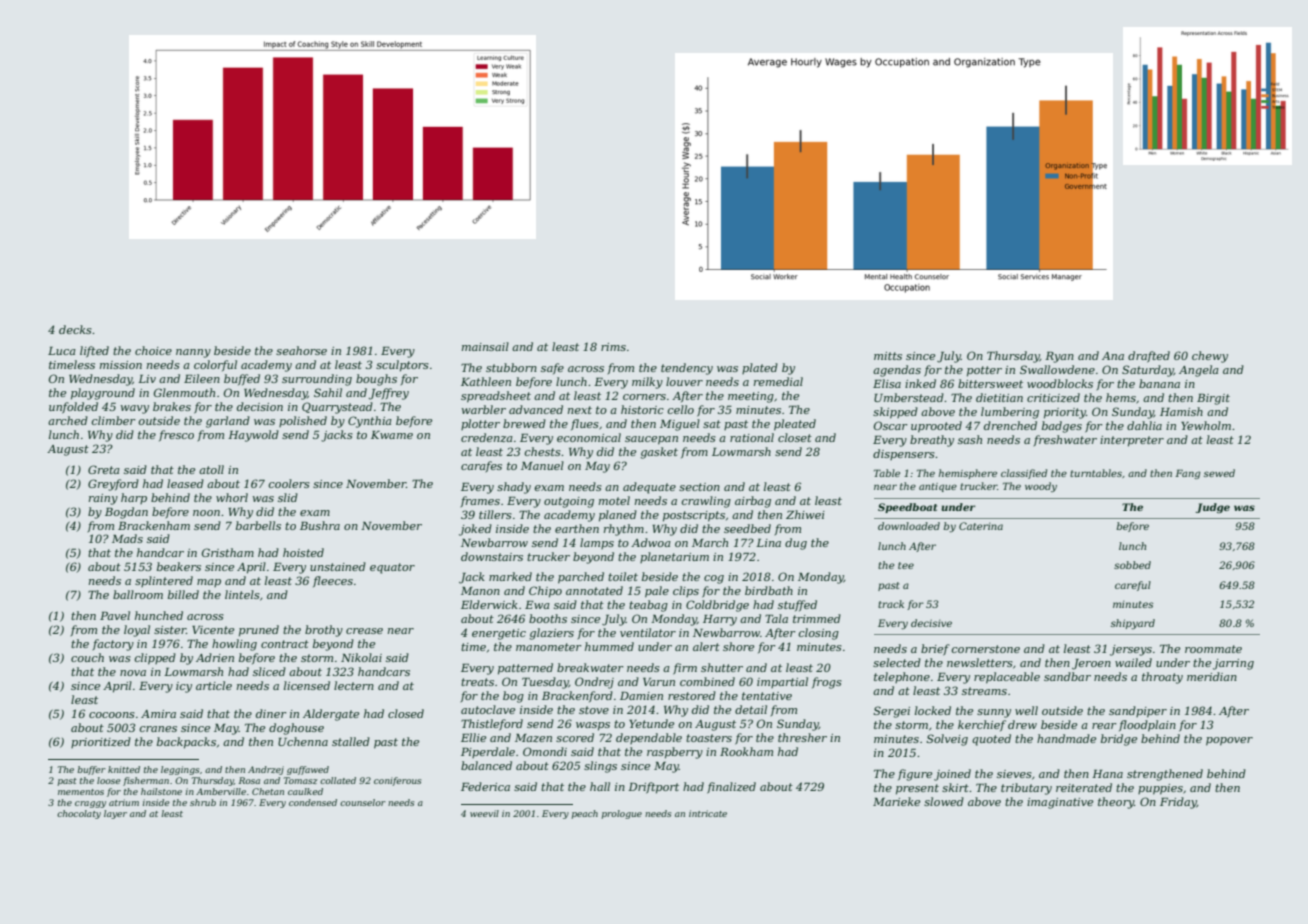  What do you see at coordinates (124, 769) in the screenshot?
I see `knitted` at bounding box center [124, 769].
